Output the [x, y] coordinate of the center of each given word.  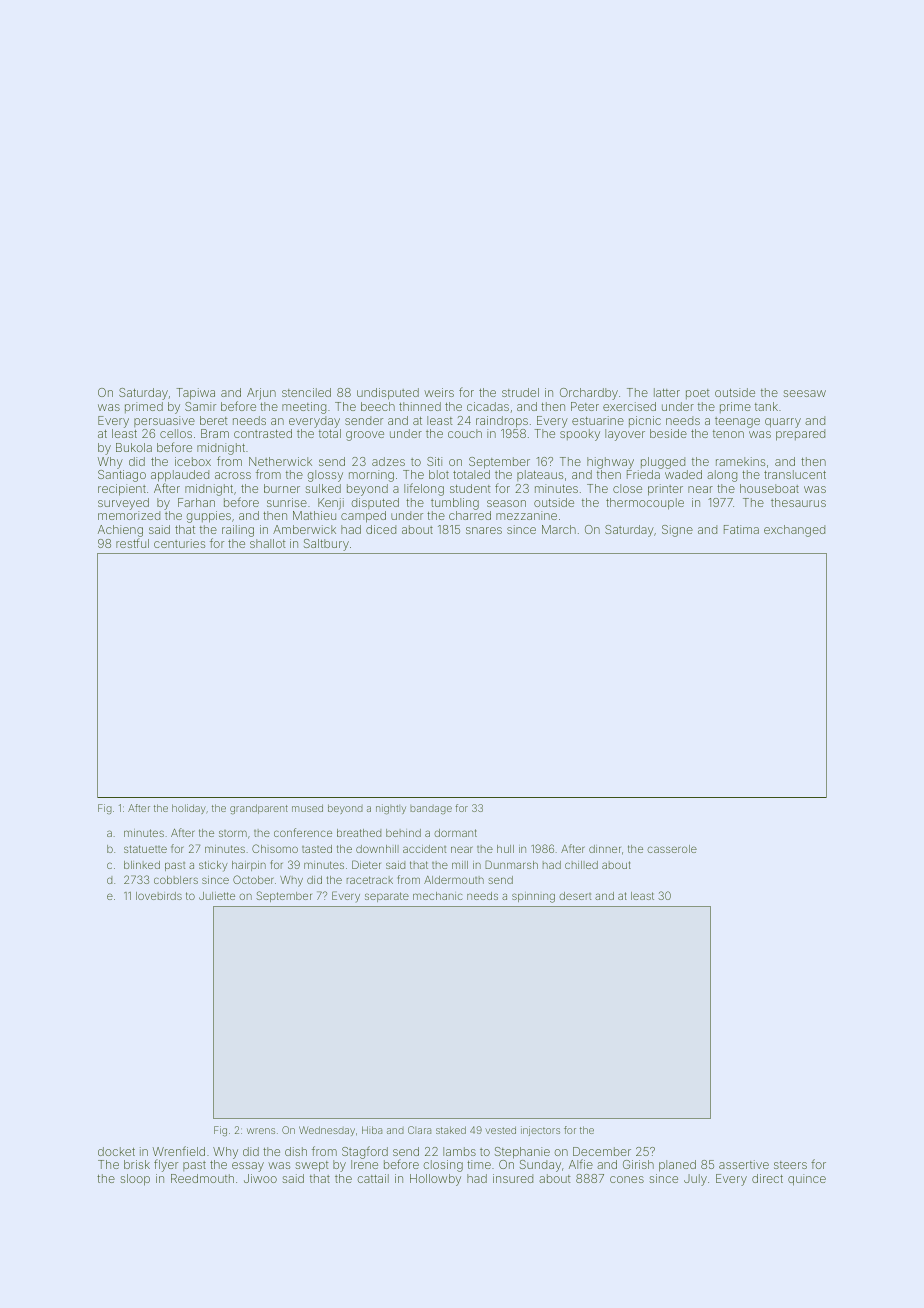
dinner [605, 849]
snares [484, 530]
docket [116, 1151]
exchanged [794, 531]
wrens [261, 1131]
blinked [142, 865]
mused [307, 808]
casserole [672, 849]
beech [378, 406]
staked [451, 1130]
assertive [744, 1164]
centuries [179, 543]
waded [683, 474]
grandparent [259, 809]
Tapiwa [195, 394]
